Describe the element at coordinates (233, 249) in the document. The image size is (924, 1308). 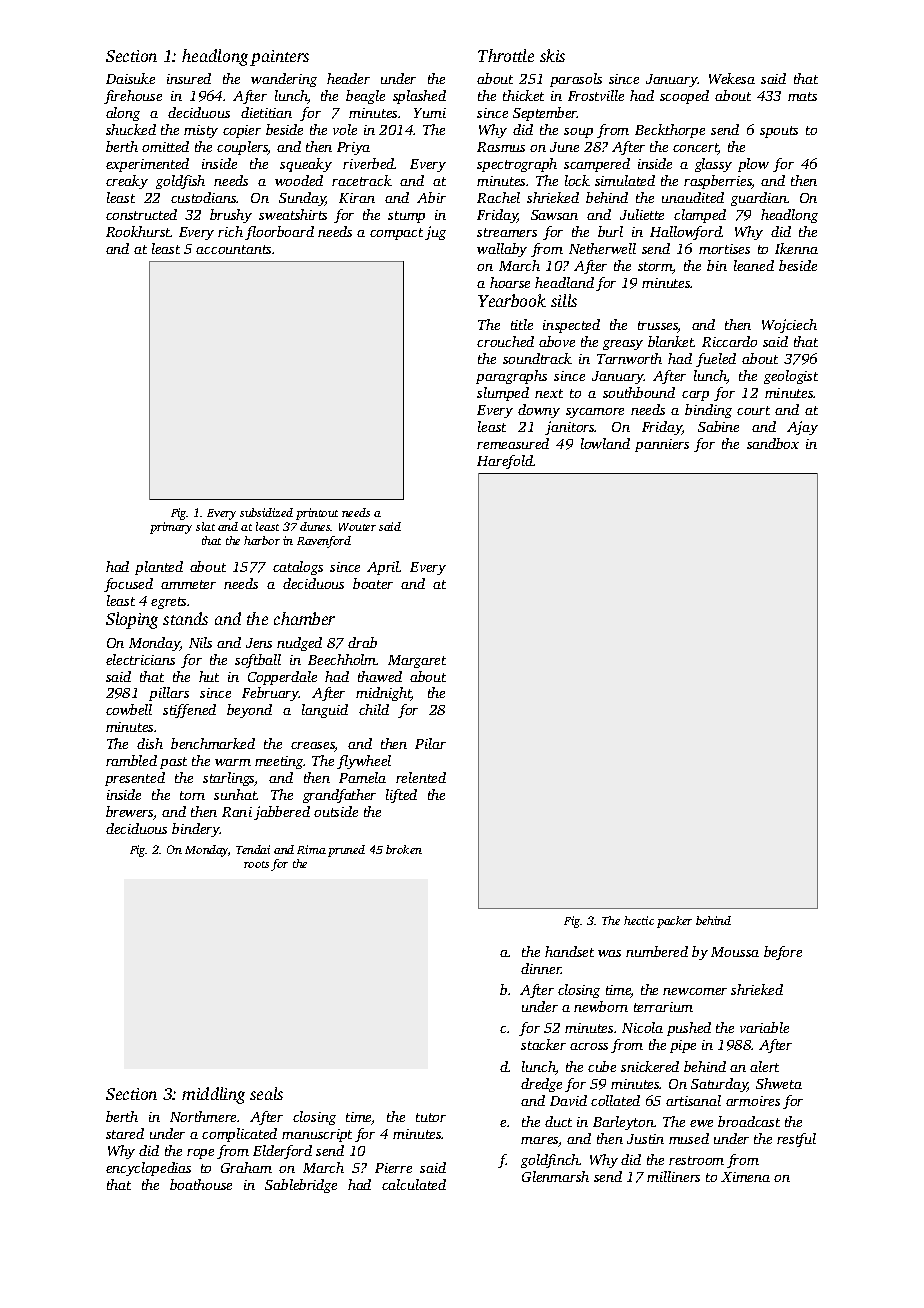
I see `accountants` at that location.
